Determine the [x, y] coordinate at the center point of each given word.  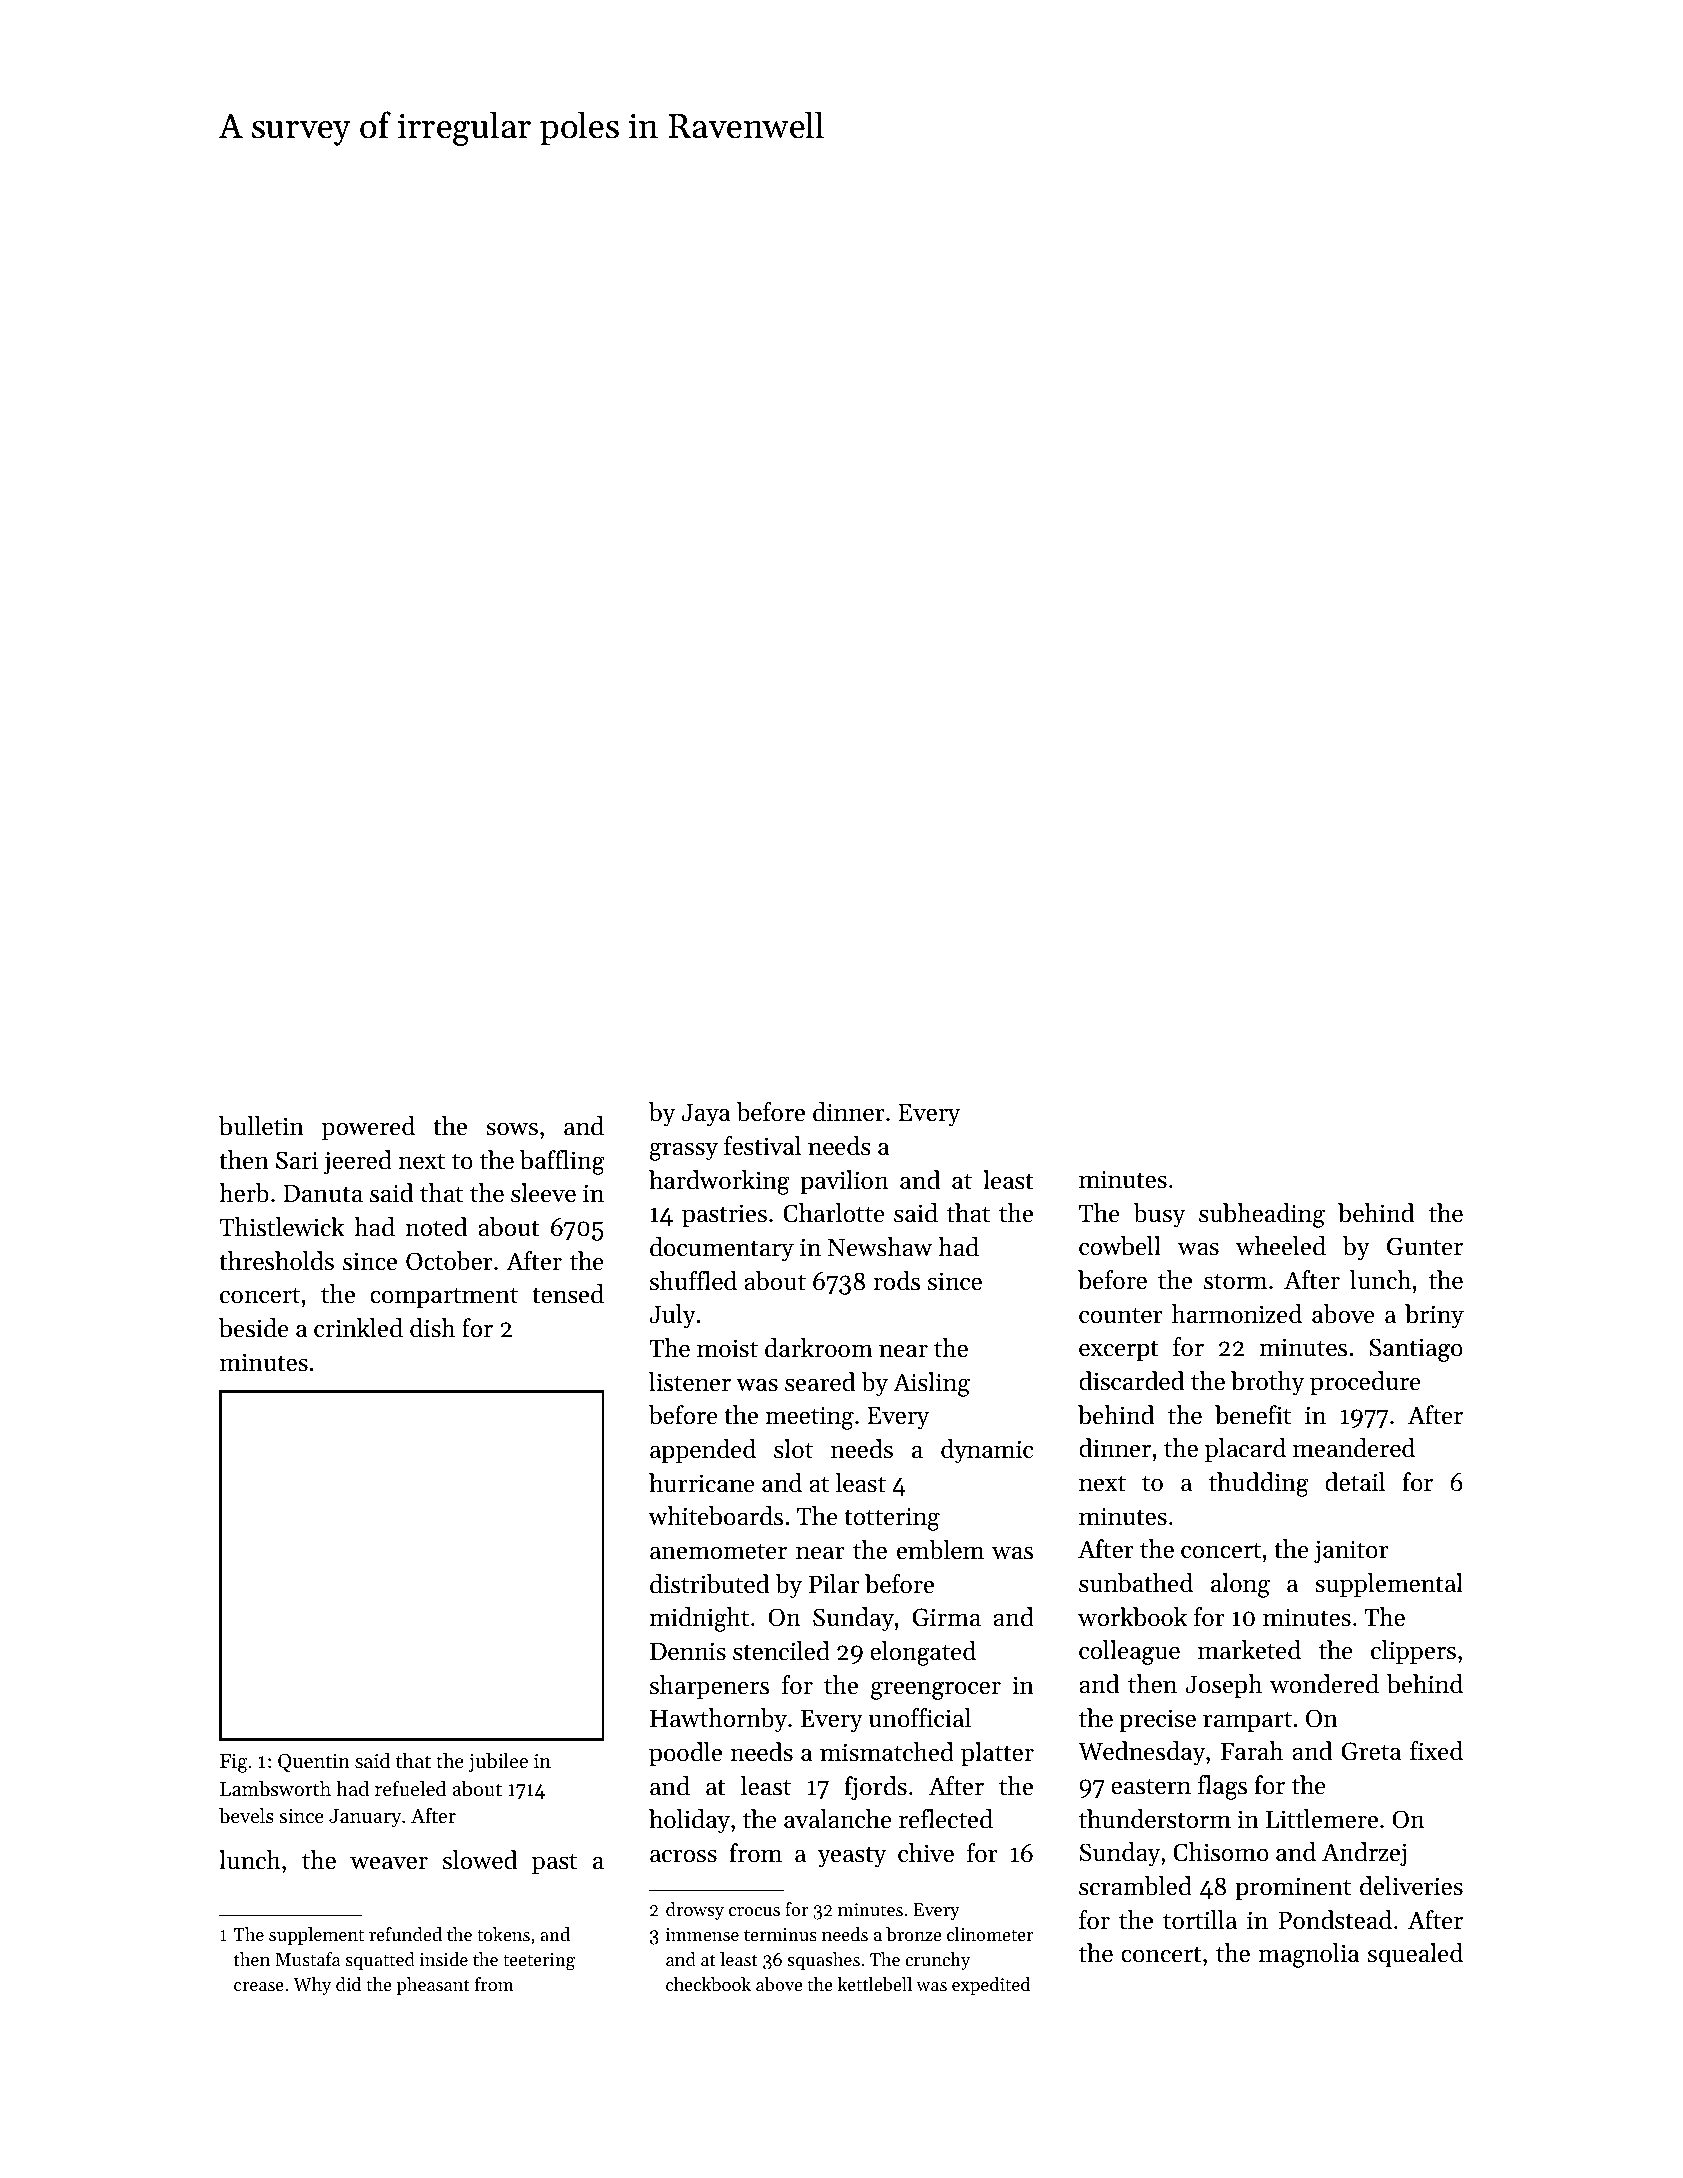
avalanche [838, 1819]
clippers [1413, 1652]
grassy [684, 1152]
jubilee [498, 1763]
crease [259, 1986]
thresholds [276, 1261]
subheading [1262, 1215]
